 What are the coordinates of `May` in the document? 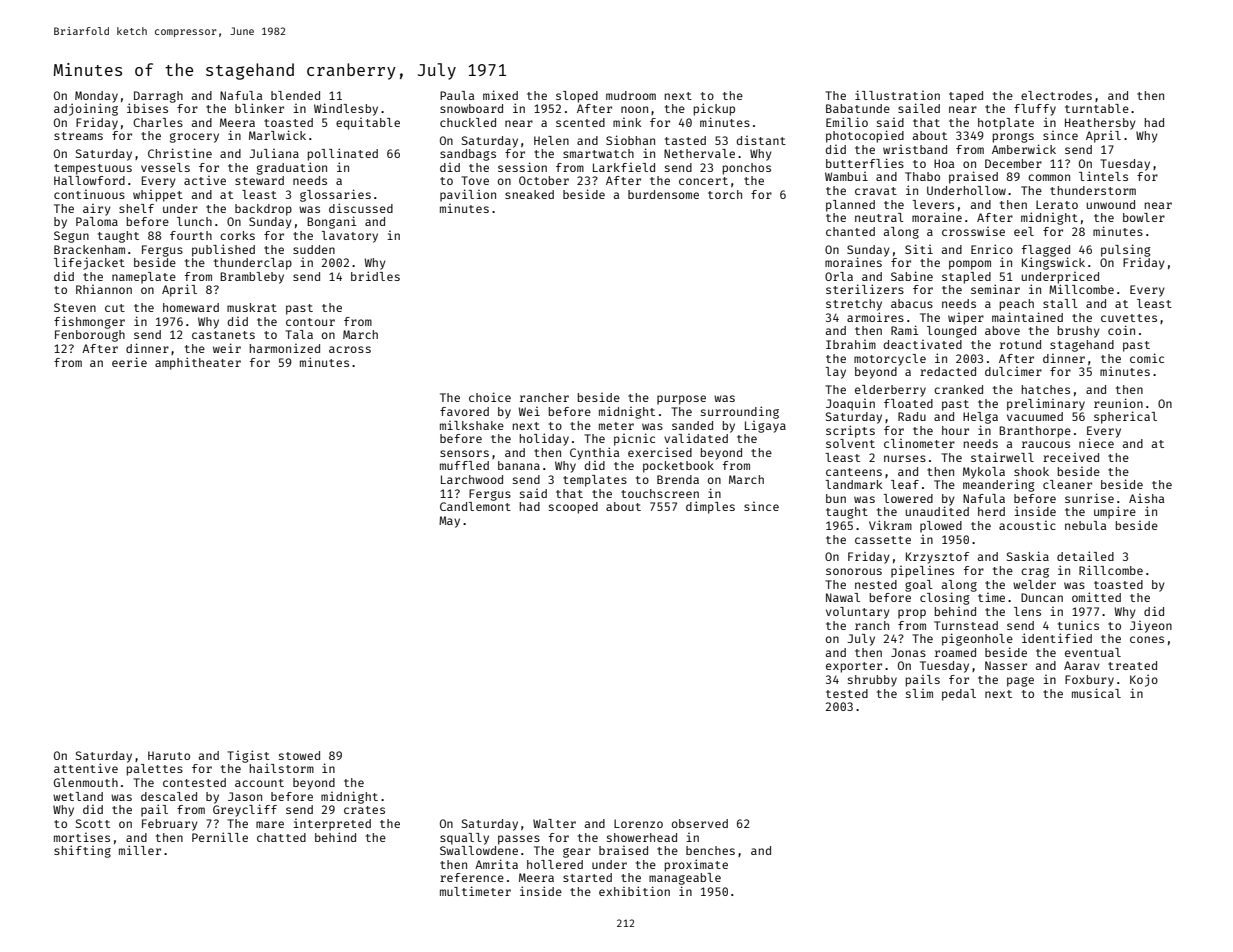 It's located at (449, 522).
